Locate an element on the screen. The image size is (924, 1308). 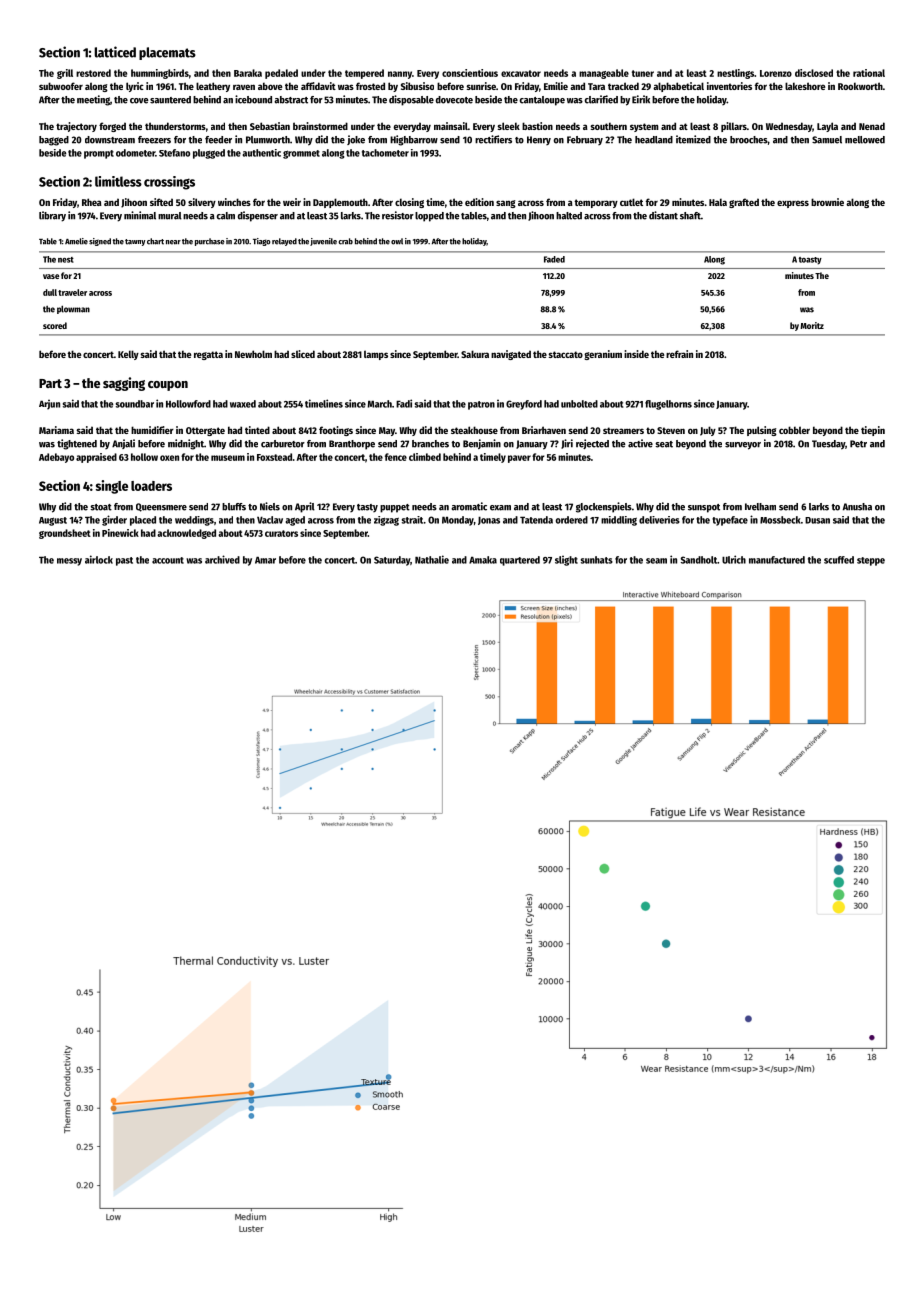
Sakura is located at coordinates (475, 354).
